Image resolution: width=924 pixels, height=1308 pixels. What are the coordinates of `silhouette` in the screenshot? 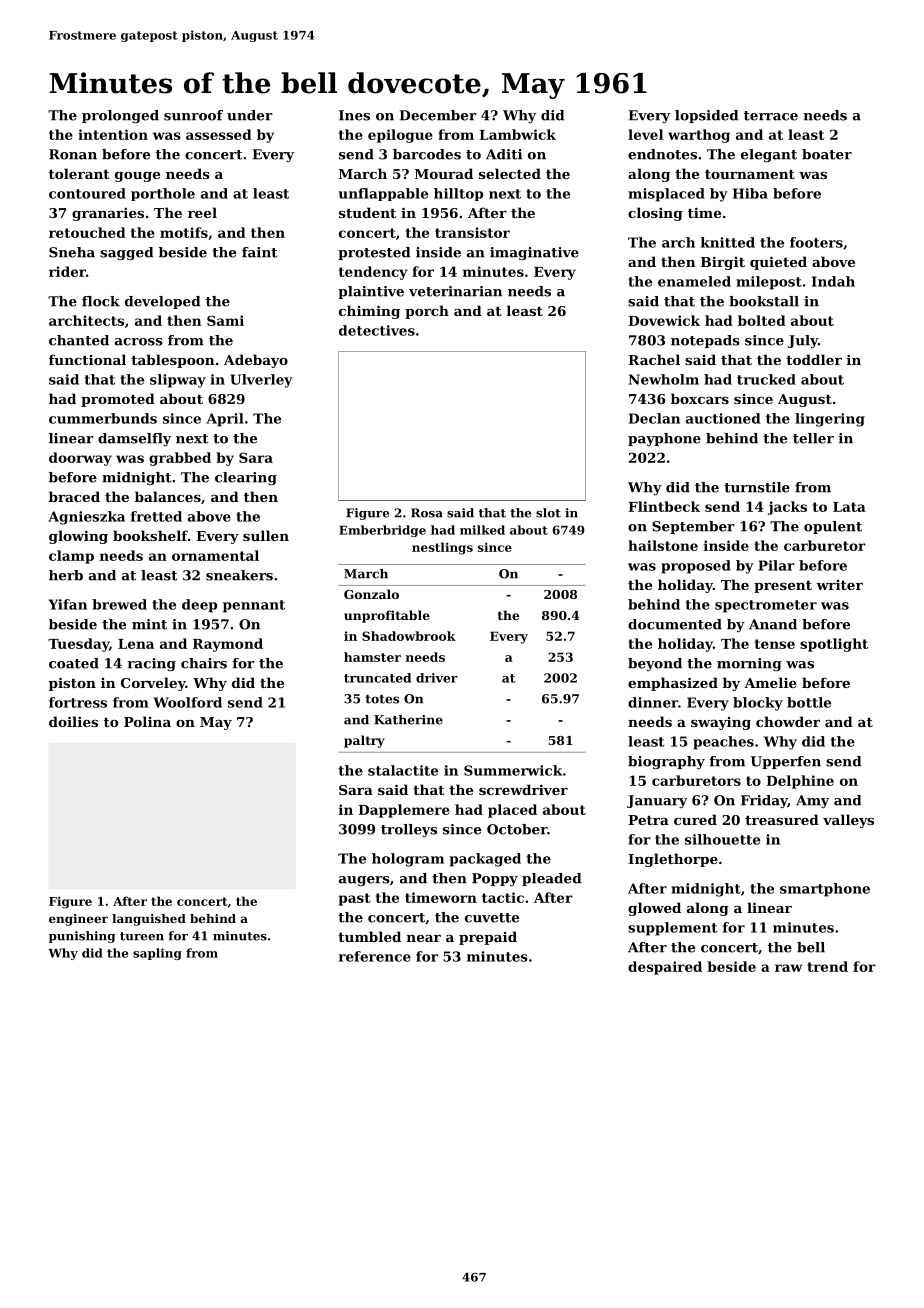 It's located at (722, 839).
